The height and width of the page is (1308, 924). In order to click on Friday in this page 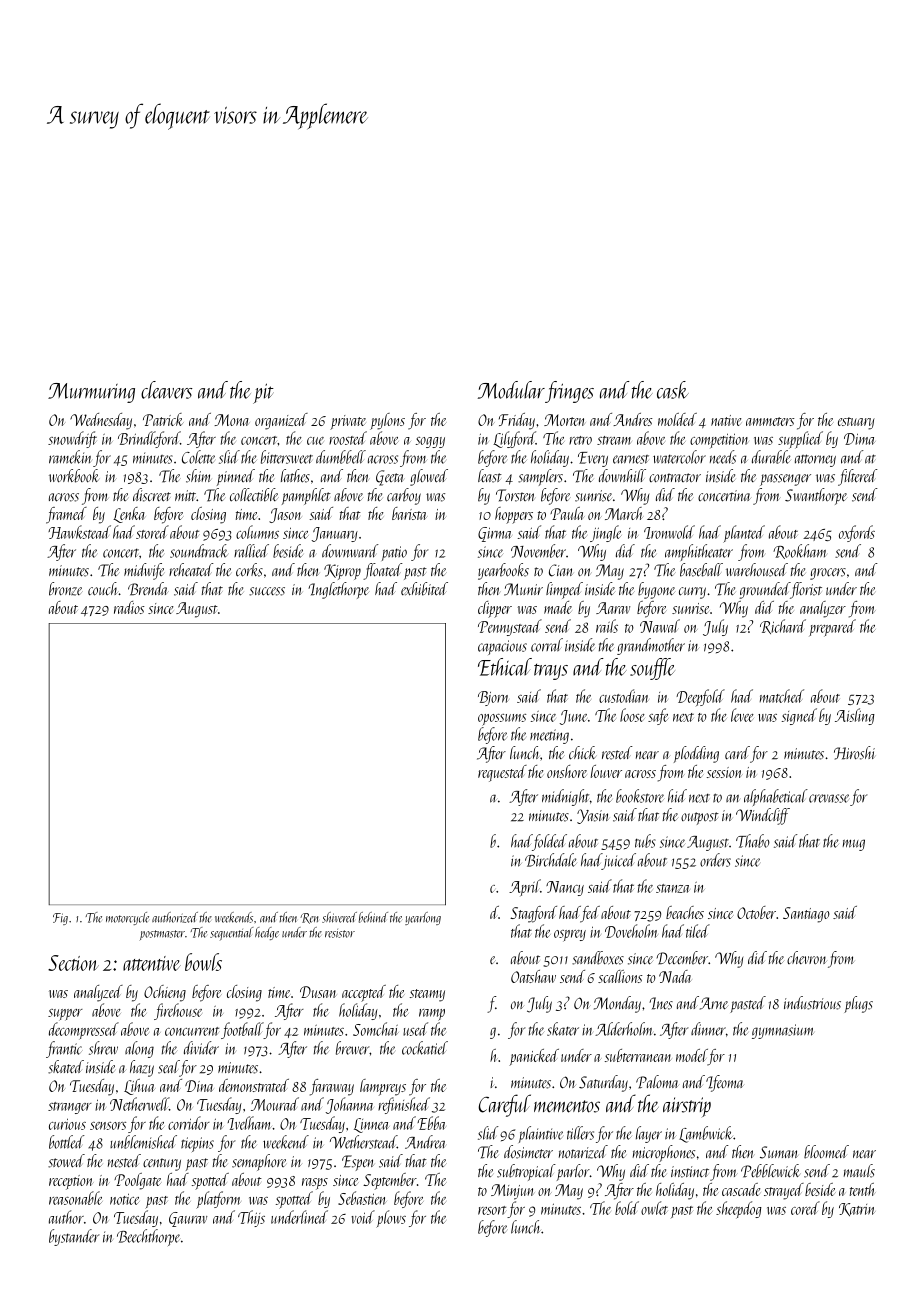, I will do `click(517, 421)`.
